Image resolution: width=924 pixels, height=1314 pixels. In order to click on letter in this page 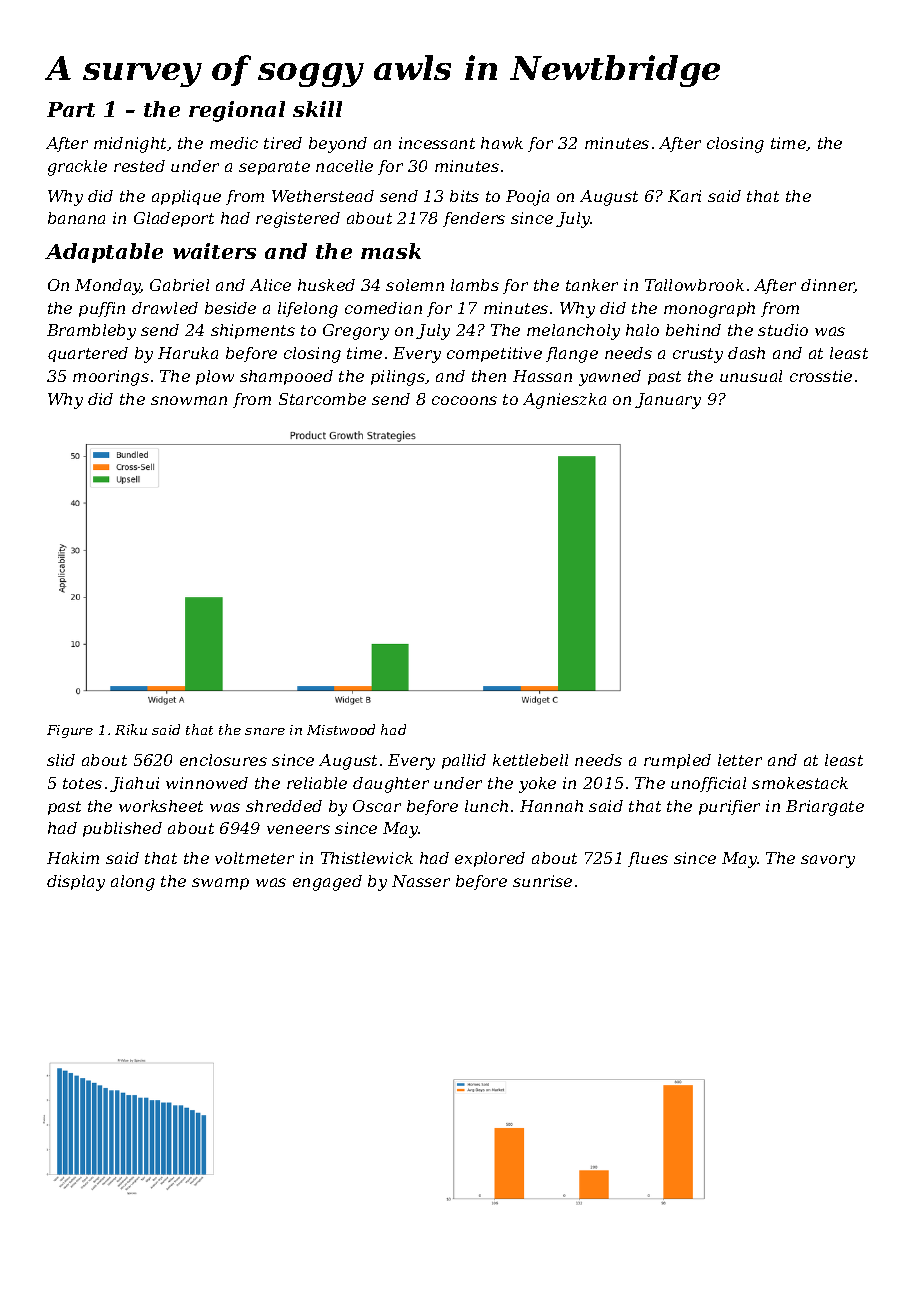, I will do `click(740, 760)`.
